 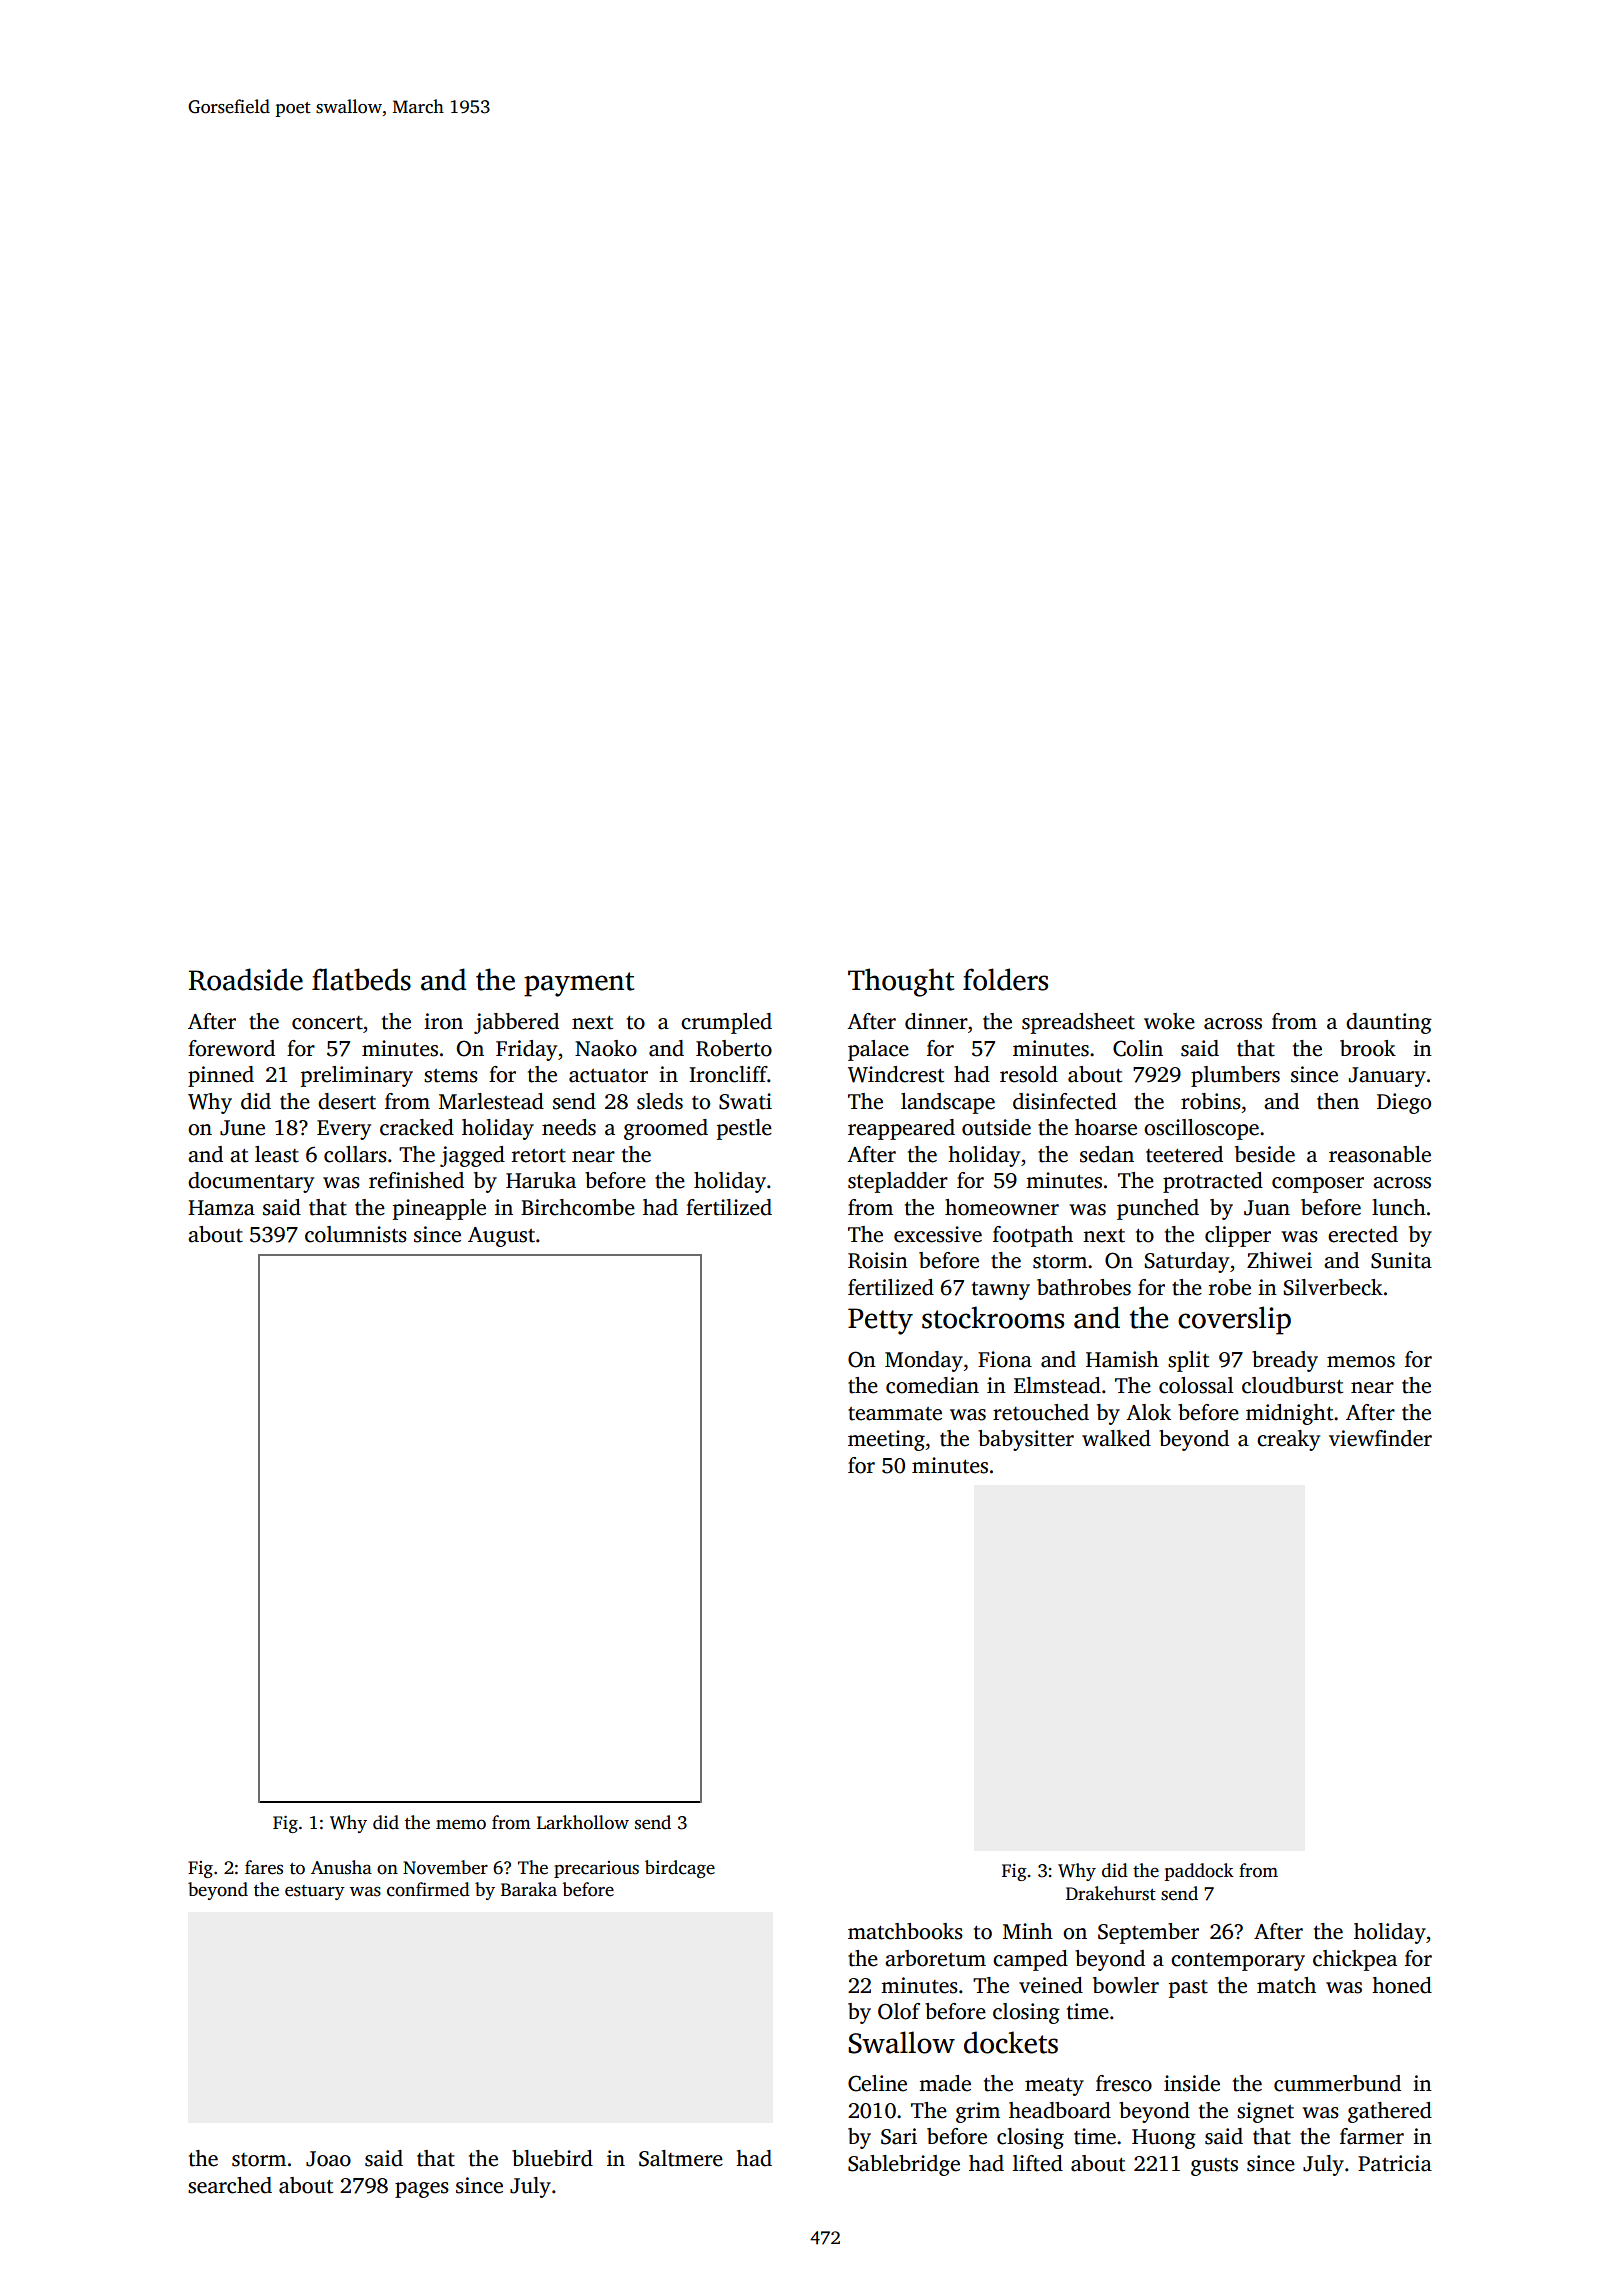 What do you see at coordinates (422, 2190) in the screenshot?
I see `pages` at bounding box center [422, 2190].
